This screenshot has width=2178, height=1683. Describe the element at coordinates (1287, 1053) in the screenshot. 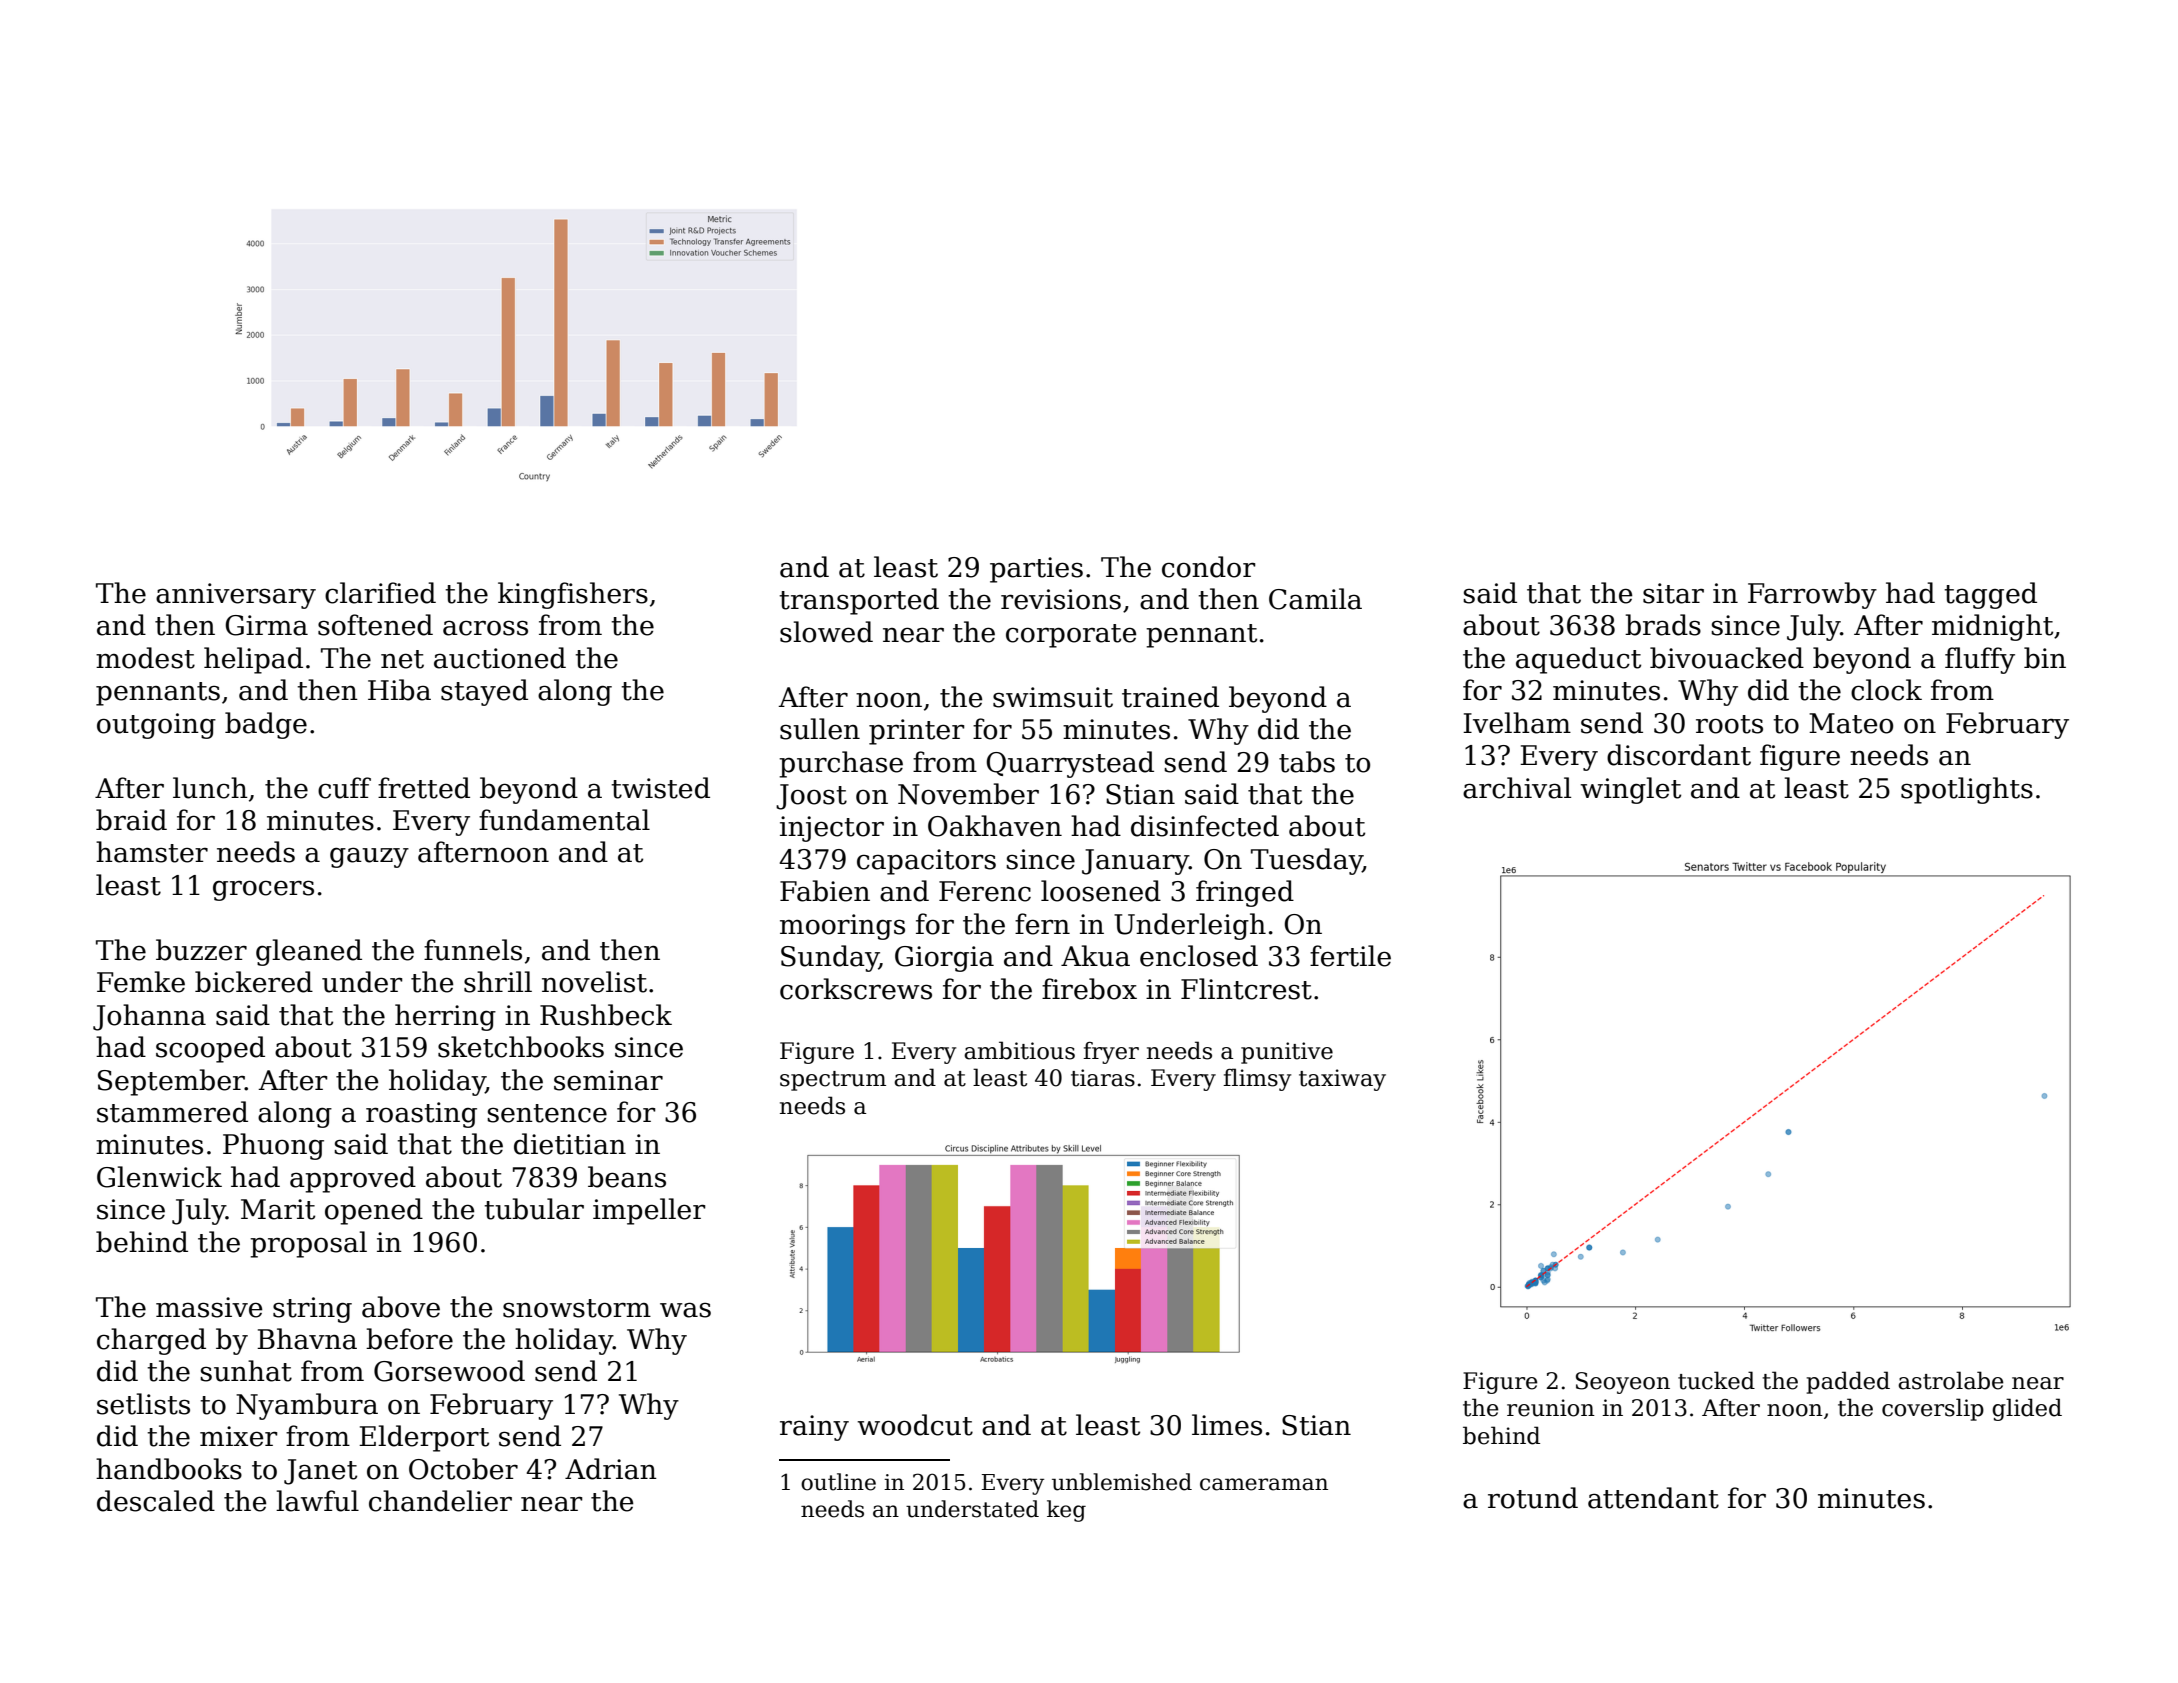

I see `punitive` at that location.
